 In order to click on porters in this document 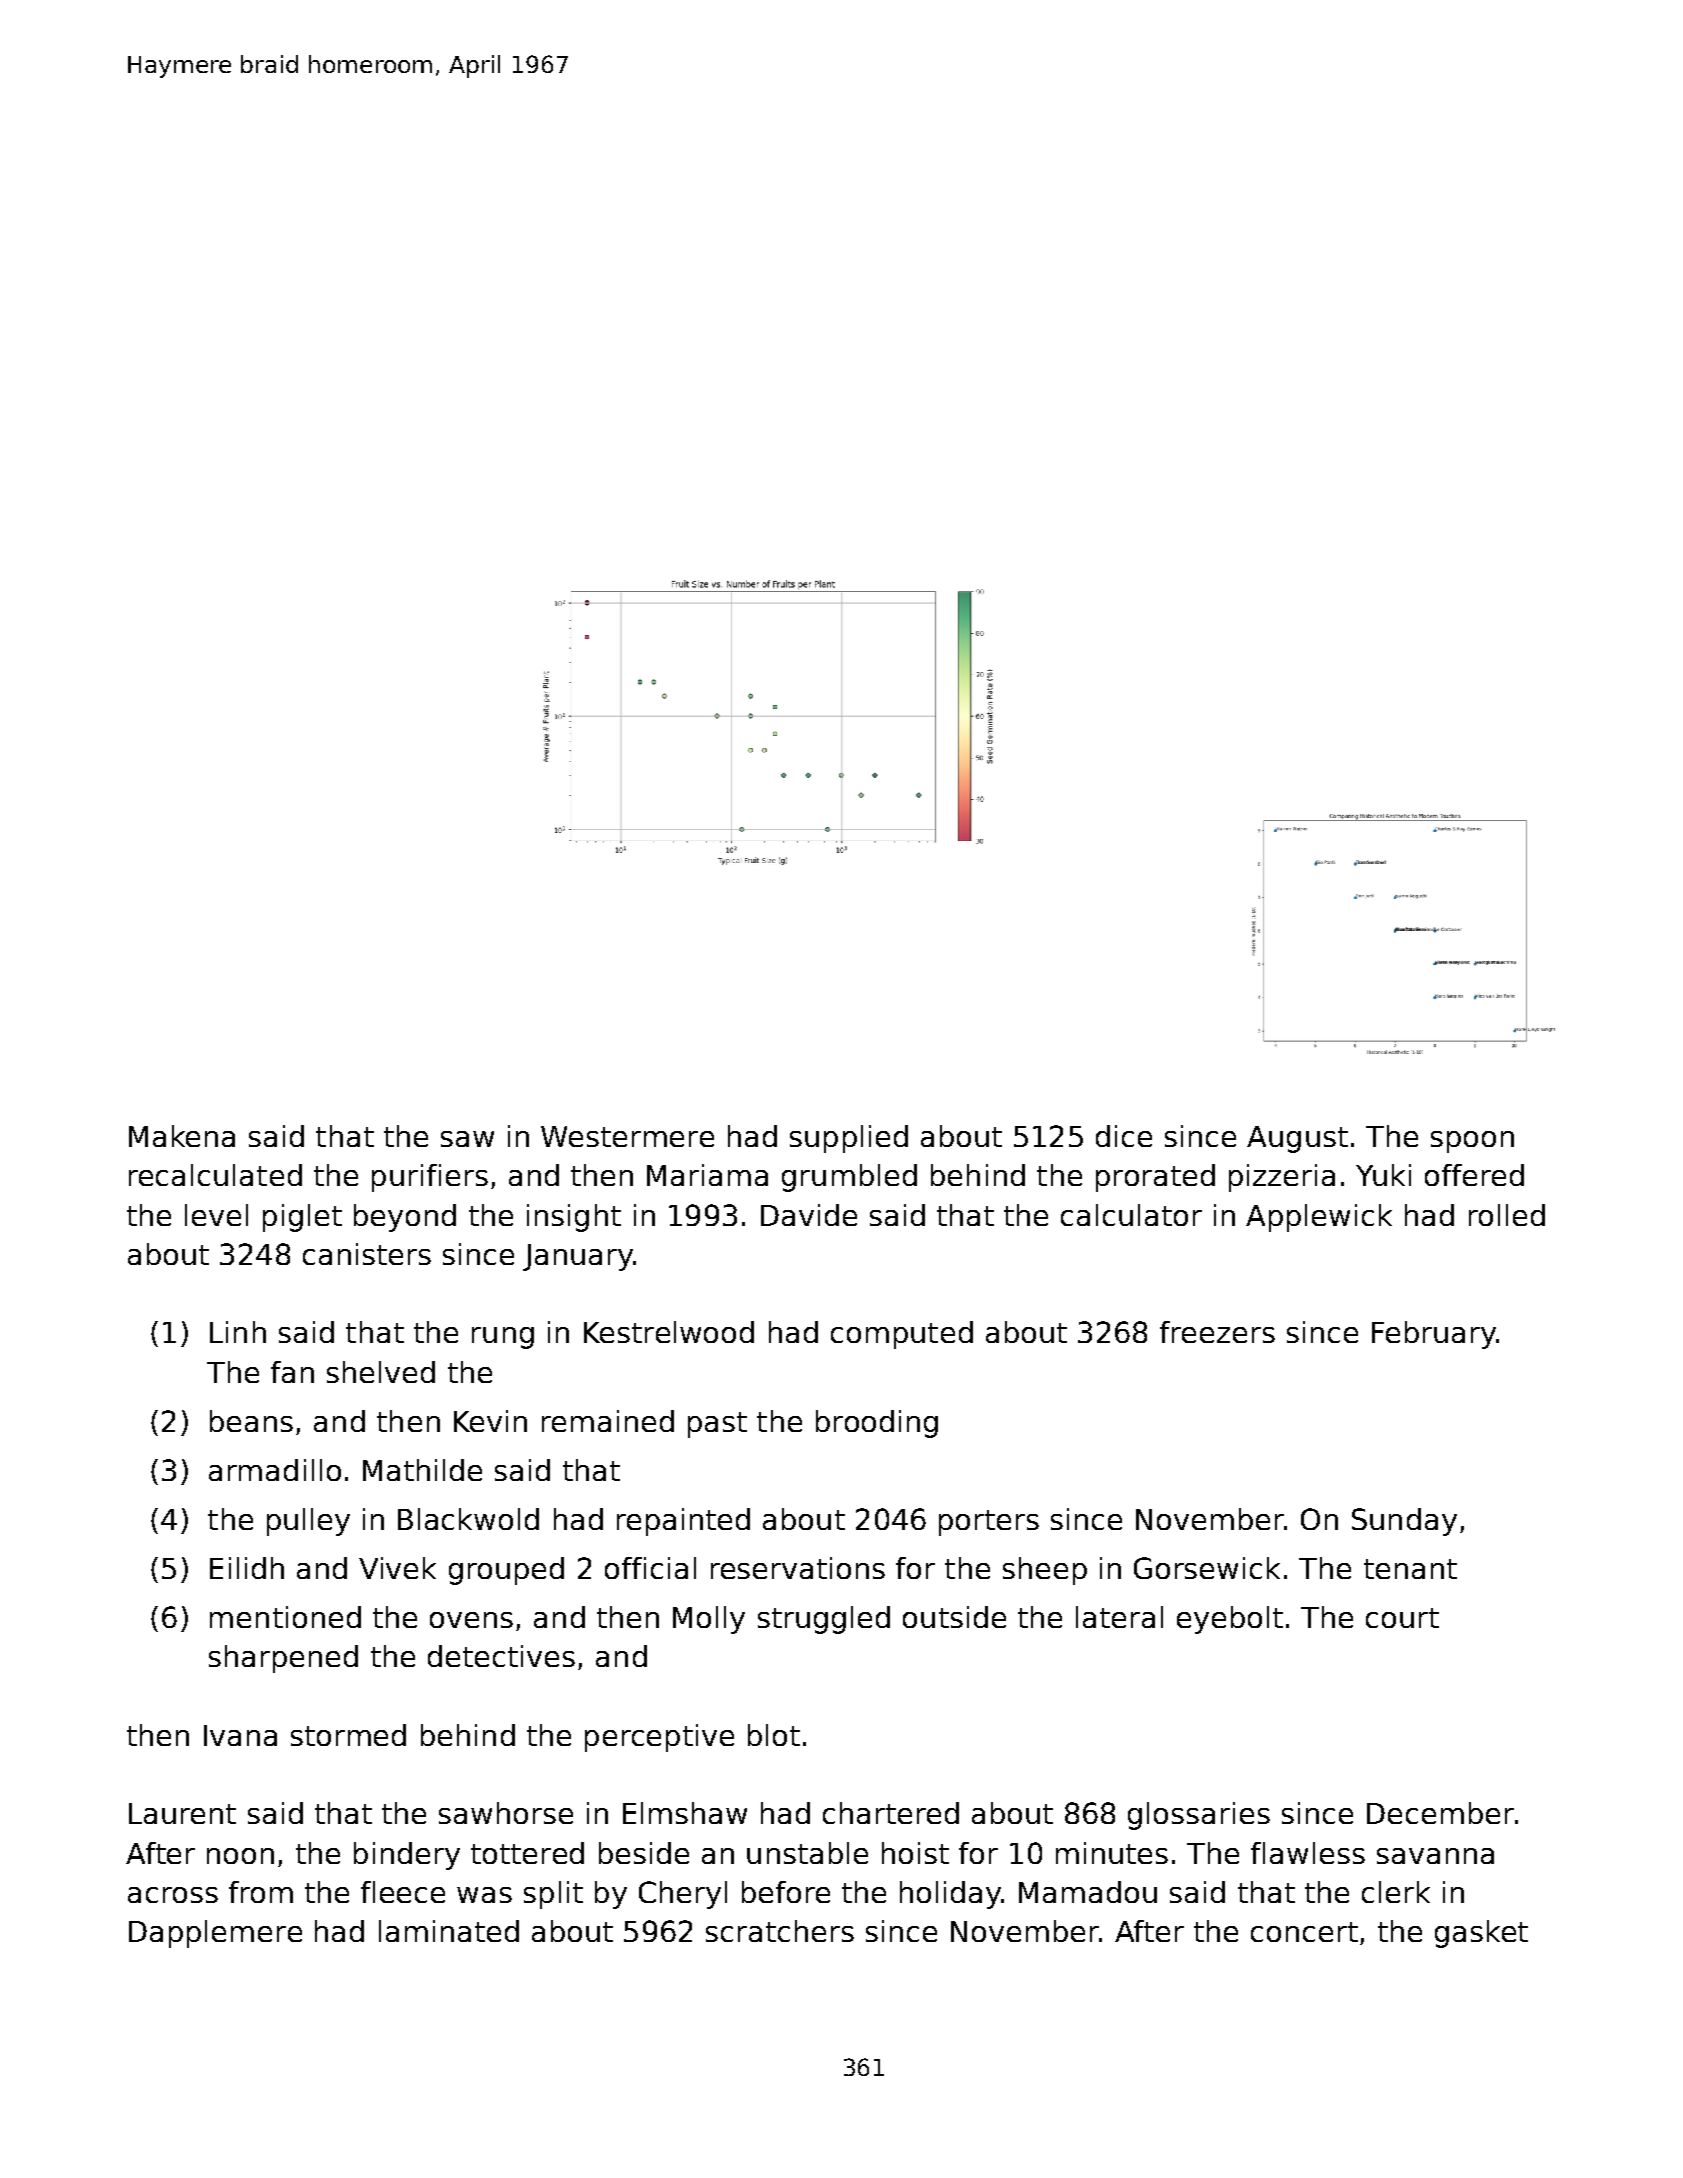, I will do `click(989, 1523)`.
